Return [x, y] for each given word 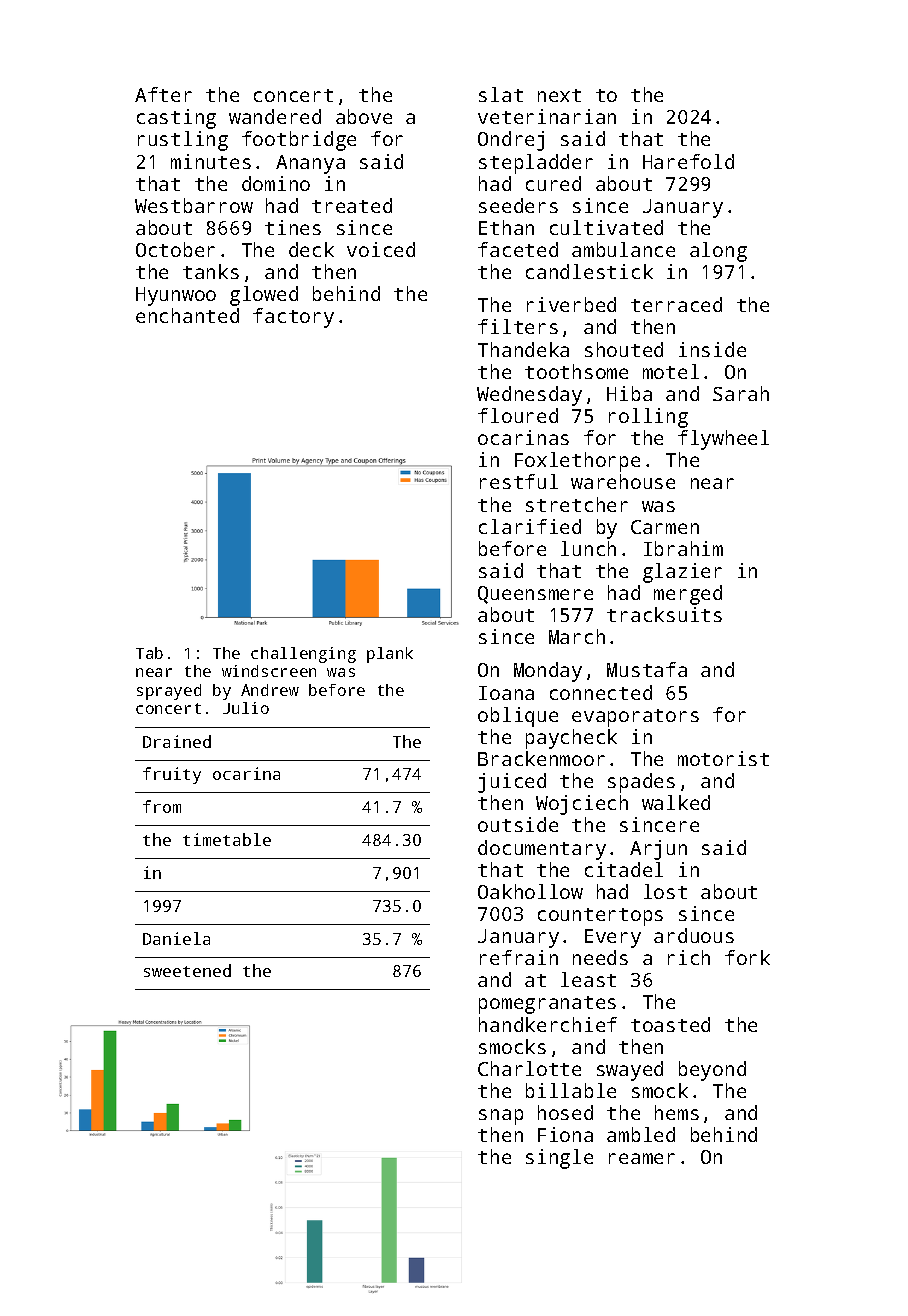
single [559, 1159]
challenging [303, 655]
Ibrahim [683, 548]
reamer [642, 1158]
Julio [246, 708]
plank [390, 655]
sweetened [187, 970]
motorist [723, 758]
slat [501, 94]
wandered [275, 116]
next [559, 95]
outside [518, 824]
